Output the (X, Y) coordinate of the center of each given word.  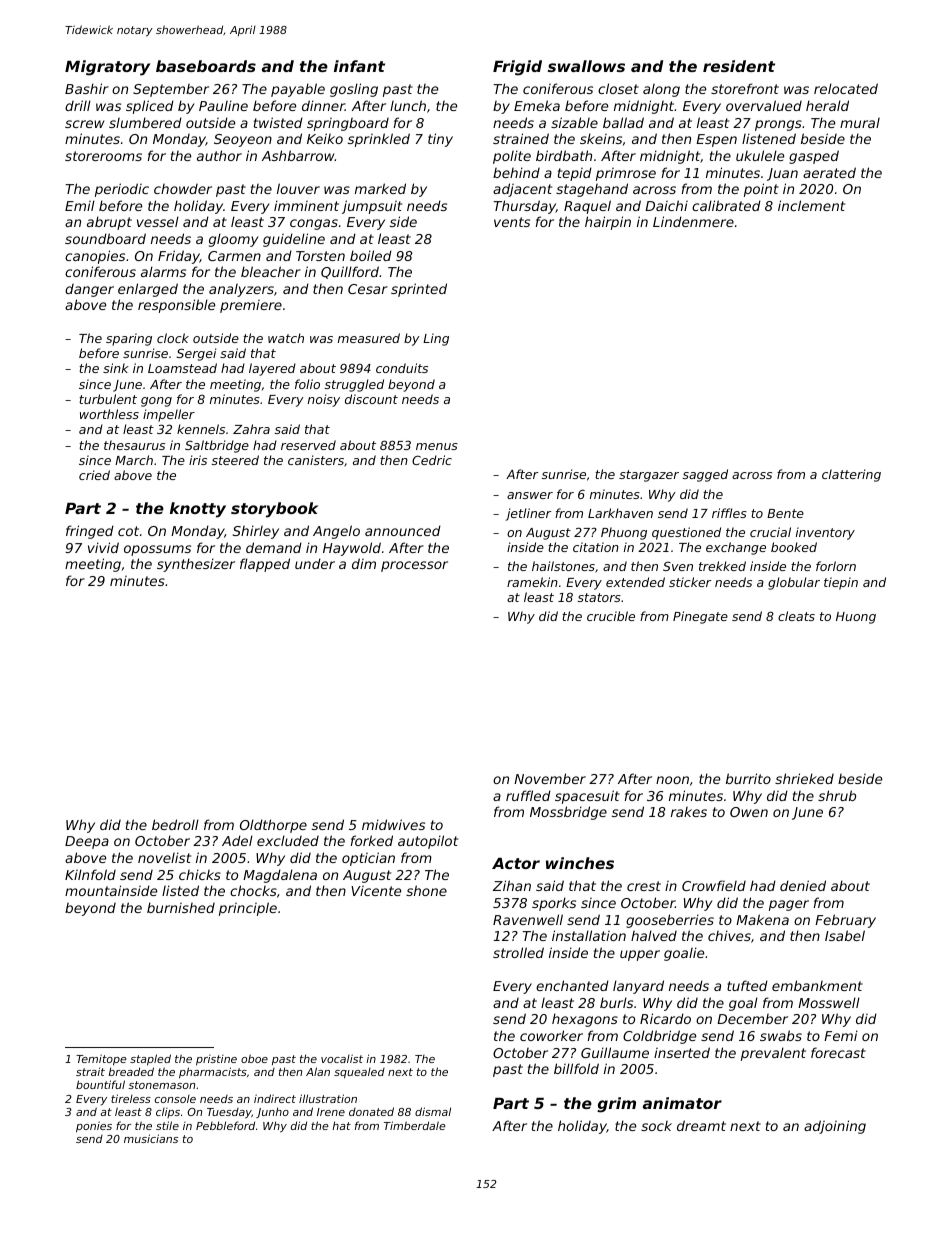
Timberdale (415, 1125)
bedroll (175, 824)
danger (89, 290)
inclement (811, 205)
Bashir (87, 88)
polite (512, 157)
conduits (402, 368)
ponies (94, 1127)
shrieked (804, 778)
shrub (837, 795)
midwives (393, 824)
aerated (829, 172)
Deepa (87, 842)
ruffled (528, 795)
